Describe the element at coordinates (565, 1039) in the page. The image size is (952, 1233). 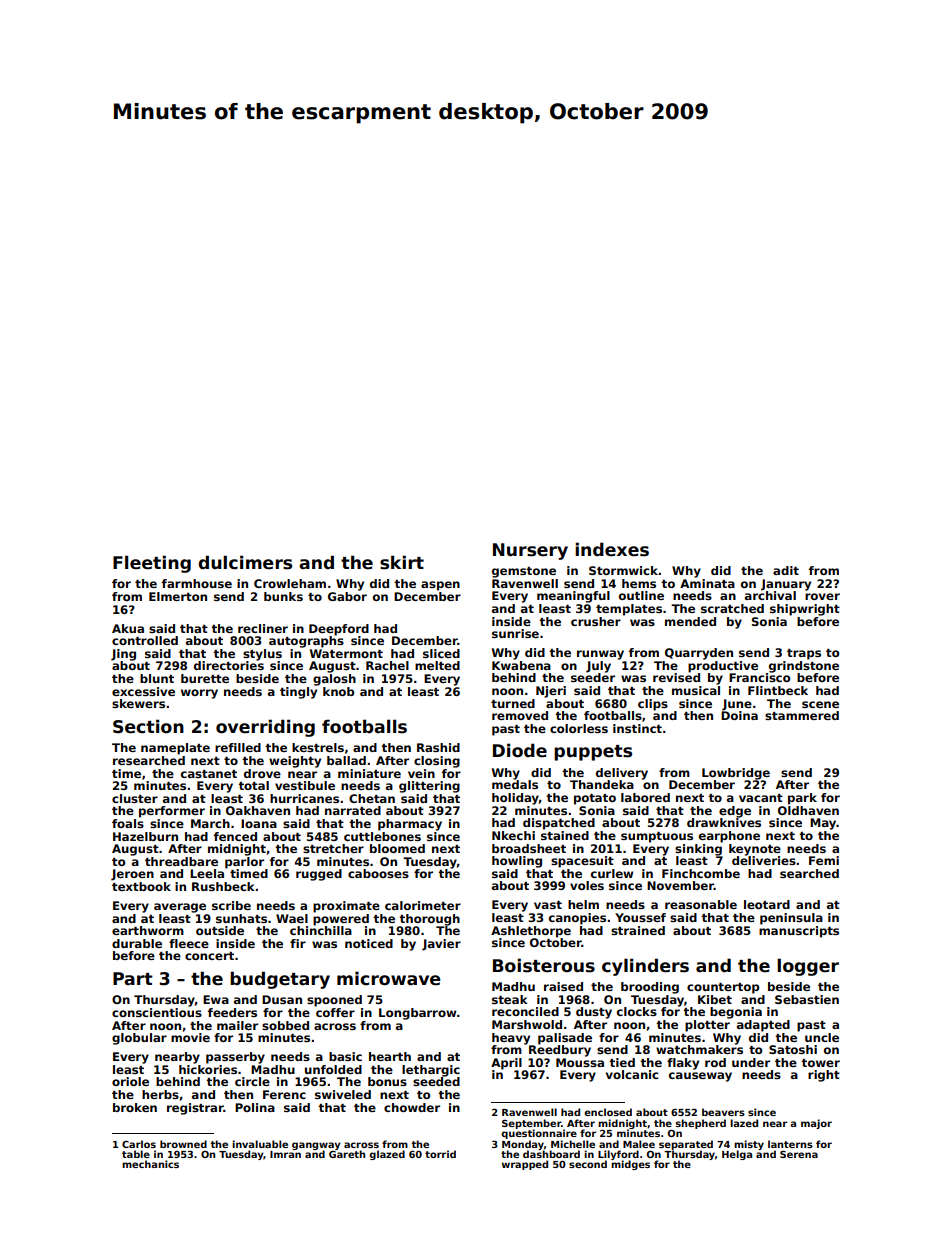
I see `palisade` at that location.
